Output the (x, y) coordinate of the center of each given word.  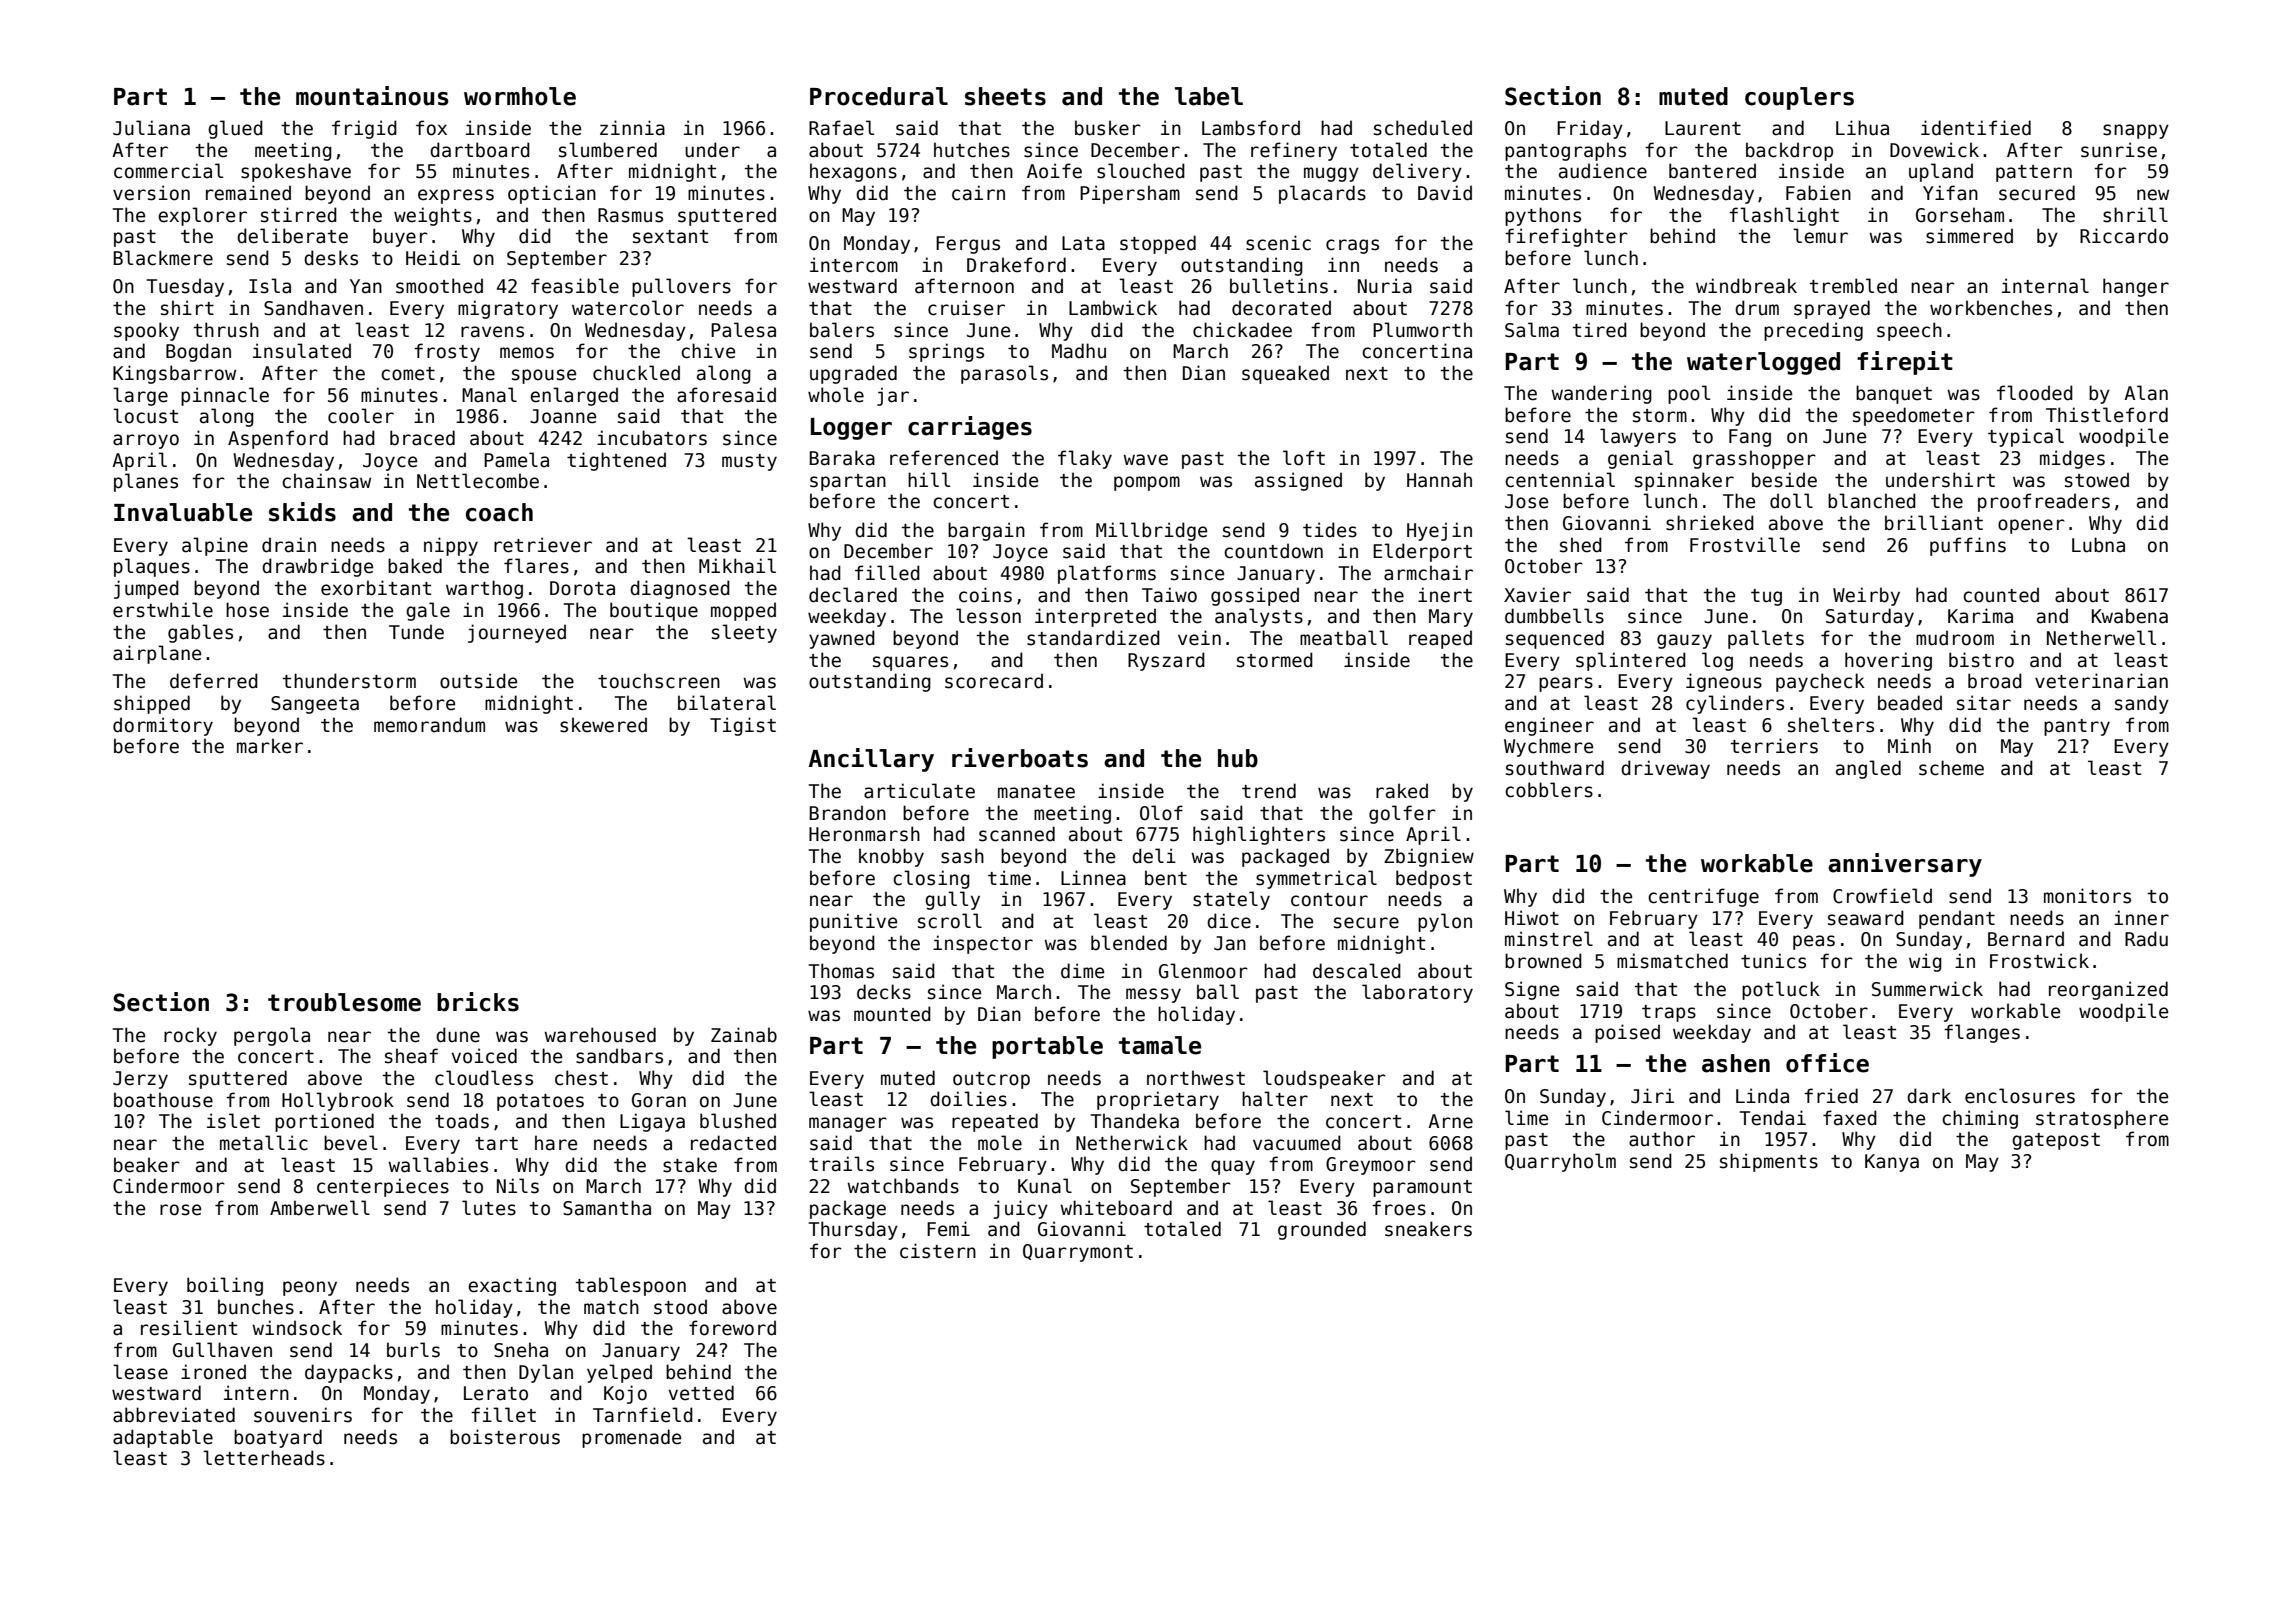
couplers (1799, 98)
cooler (361, 416)
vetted (701, 1393)
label (1209, 96)
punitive (853, 922)
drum (1757, 308)
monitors (2087, 896)
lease (140, 1372)
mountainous (372, 96)
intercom (854, 265)
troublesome (344, 1002)
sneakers (1428, 1229)
